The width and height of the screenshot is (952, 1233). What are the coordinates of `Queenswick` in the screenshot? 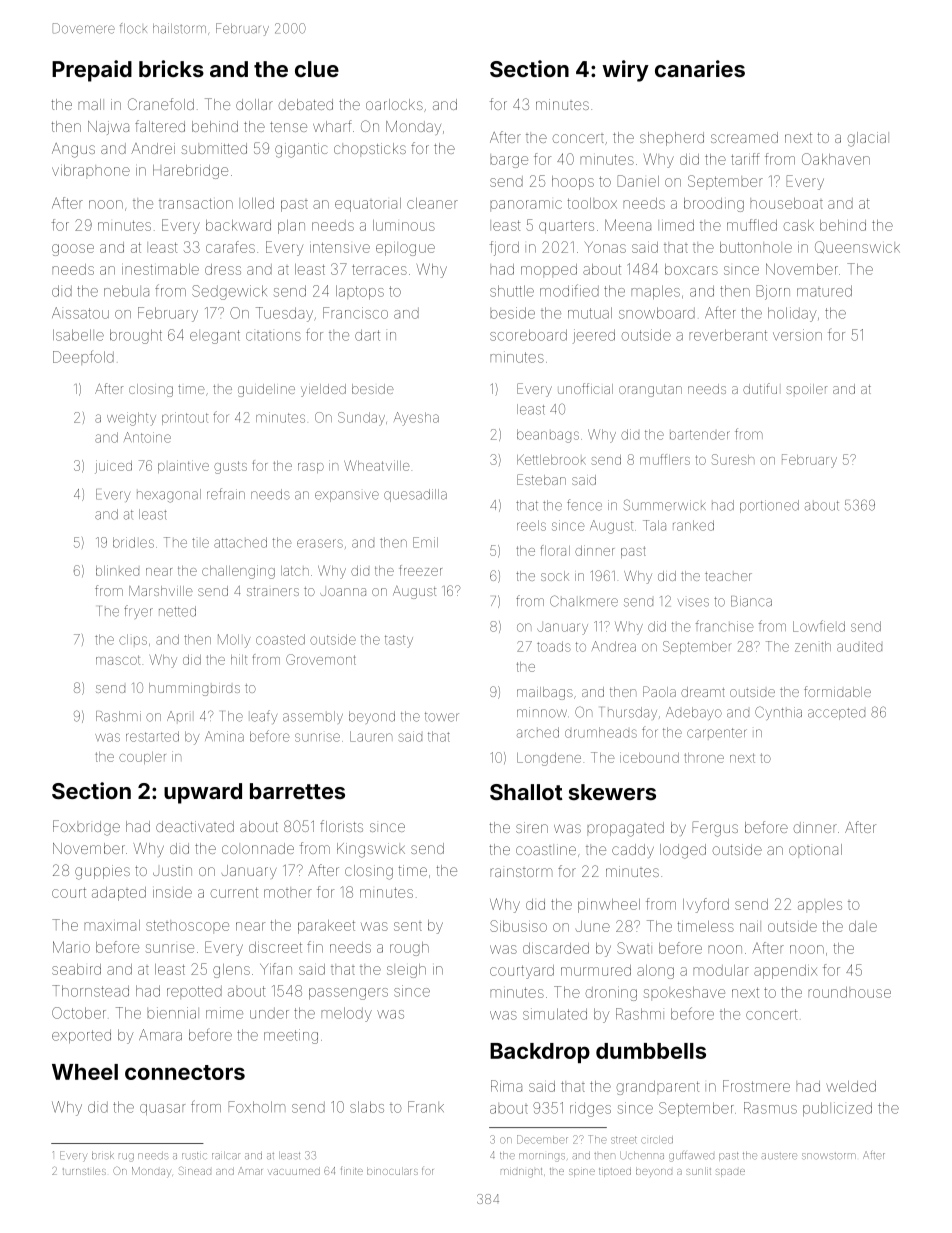 It's located at (857, 247).
